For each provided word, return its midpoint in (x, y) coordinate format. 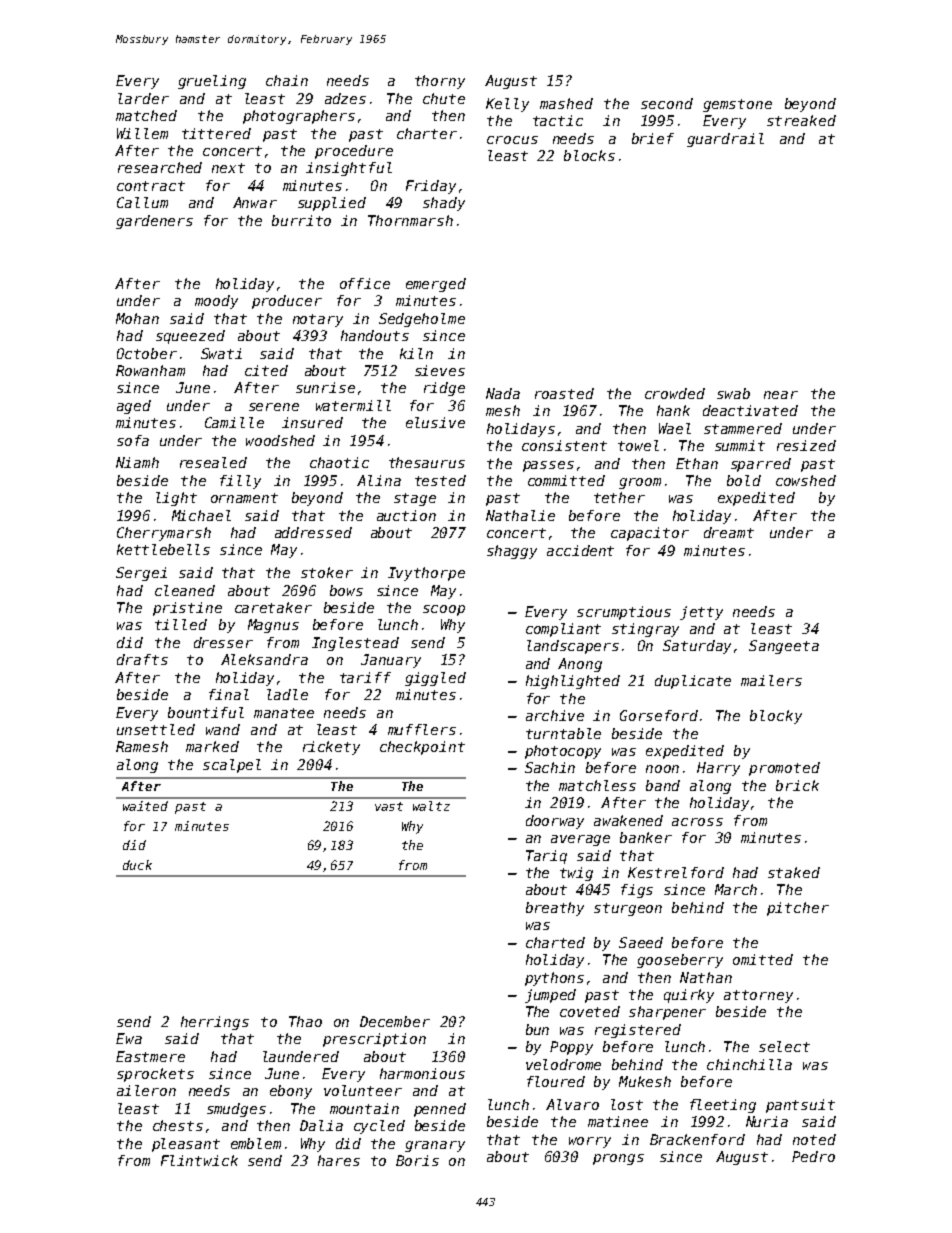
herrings (215, 1023)
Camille (234, 422)
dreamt (729, 532)
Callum (142, 202)
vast (389, 806)
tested (440, 480)
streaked (801, 120)
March (736, 889)
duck (137, 865)
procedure (354, 152)
